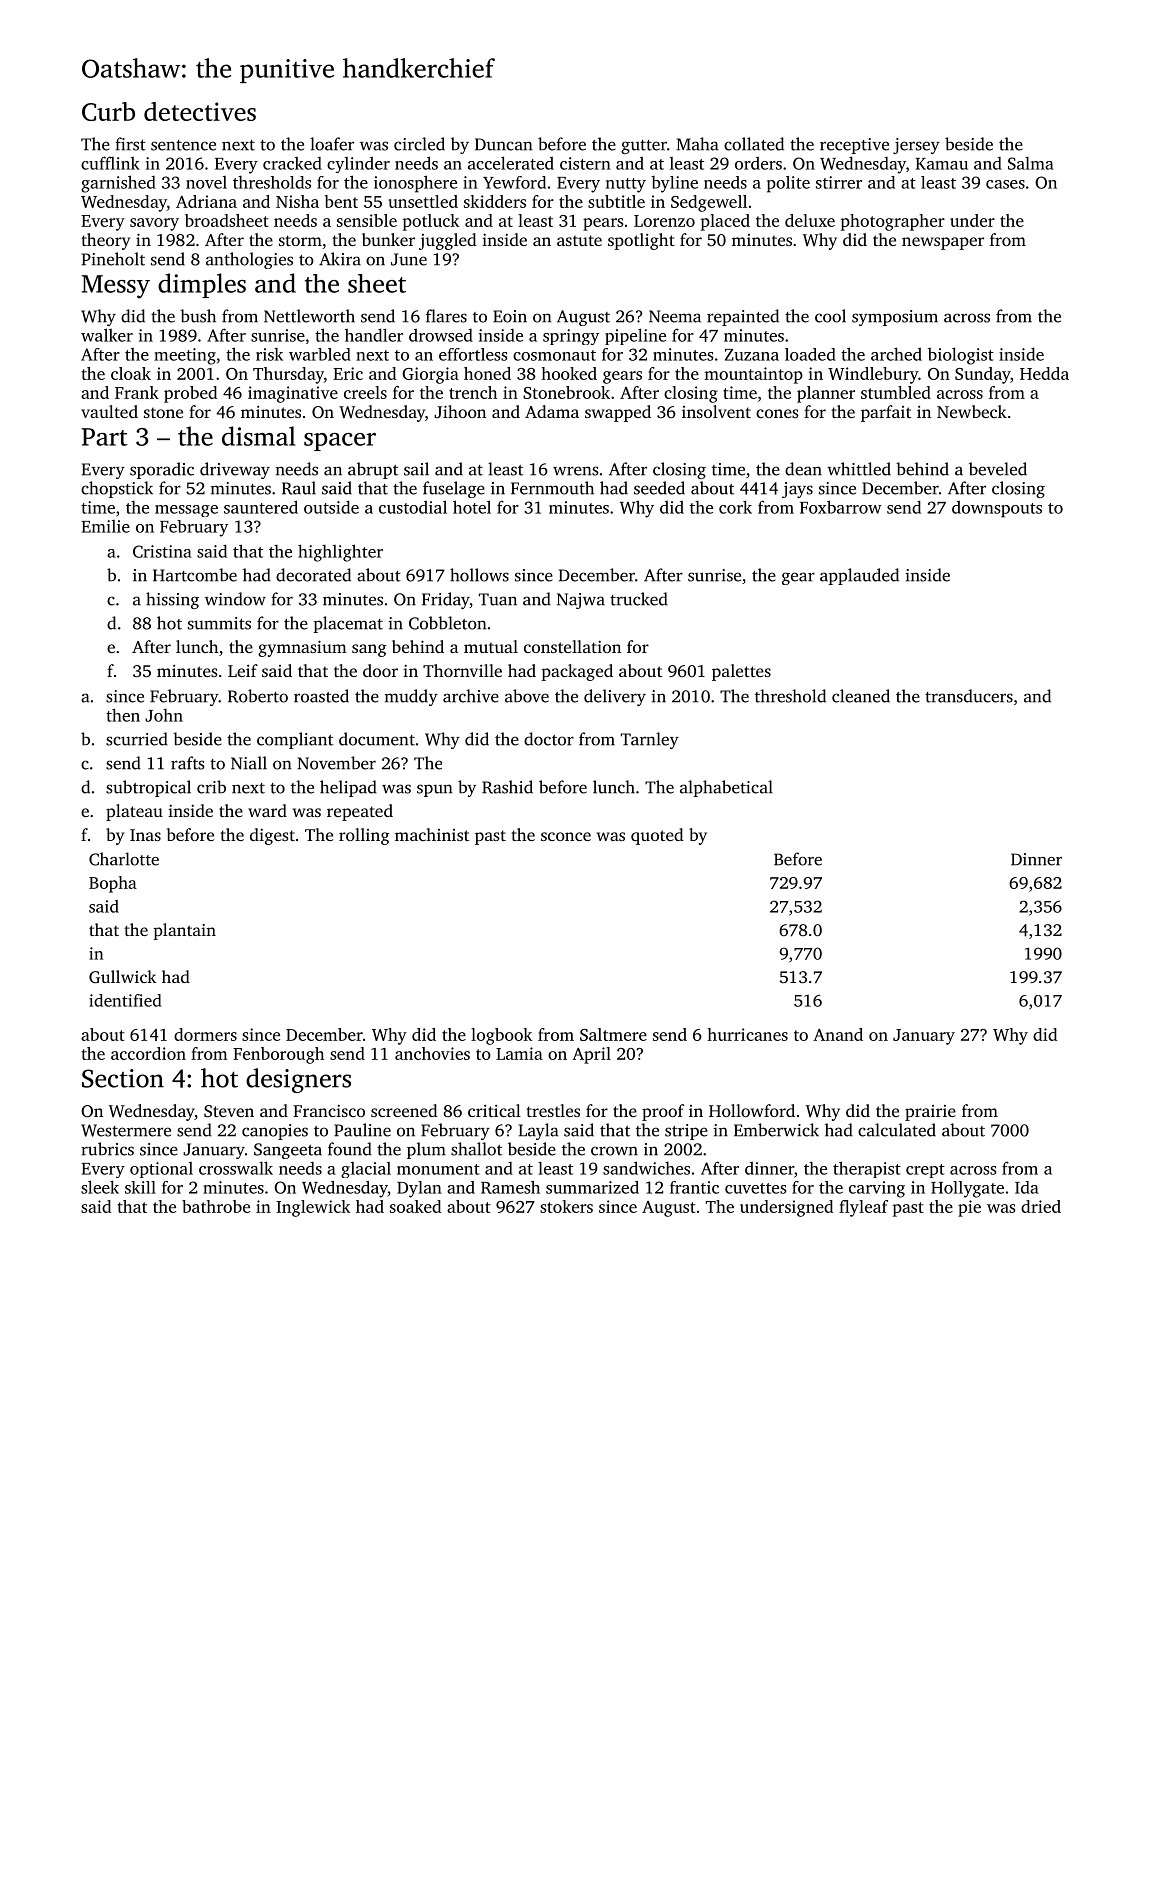 The image size is (1151, 1896). Describe the element at coordinates (188, 763) in the screenshot. I see `rafts` at that location.
